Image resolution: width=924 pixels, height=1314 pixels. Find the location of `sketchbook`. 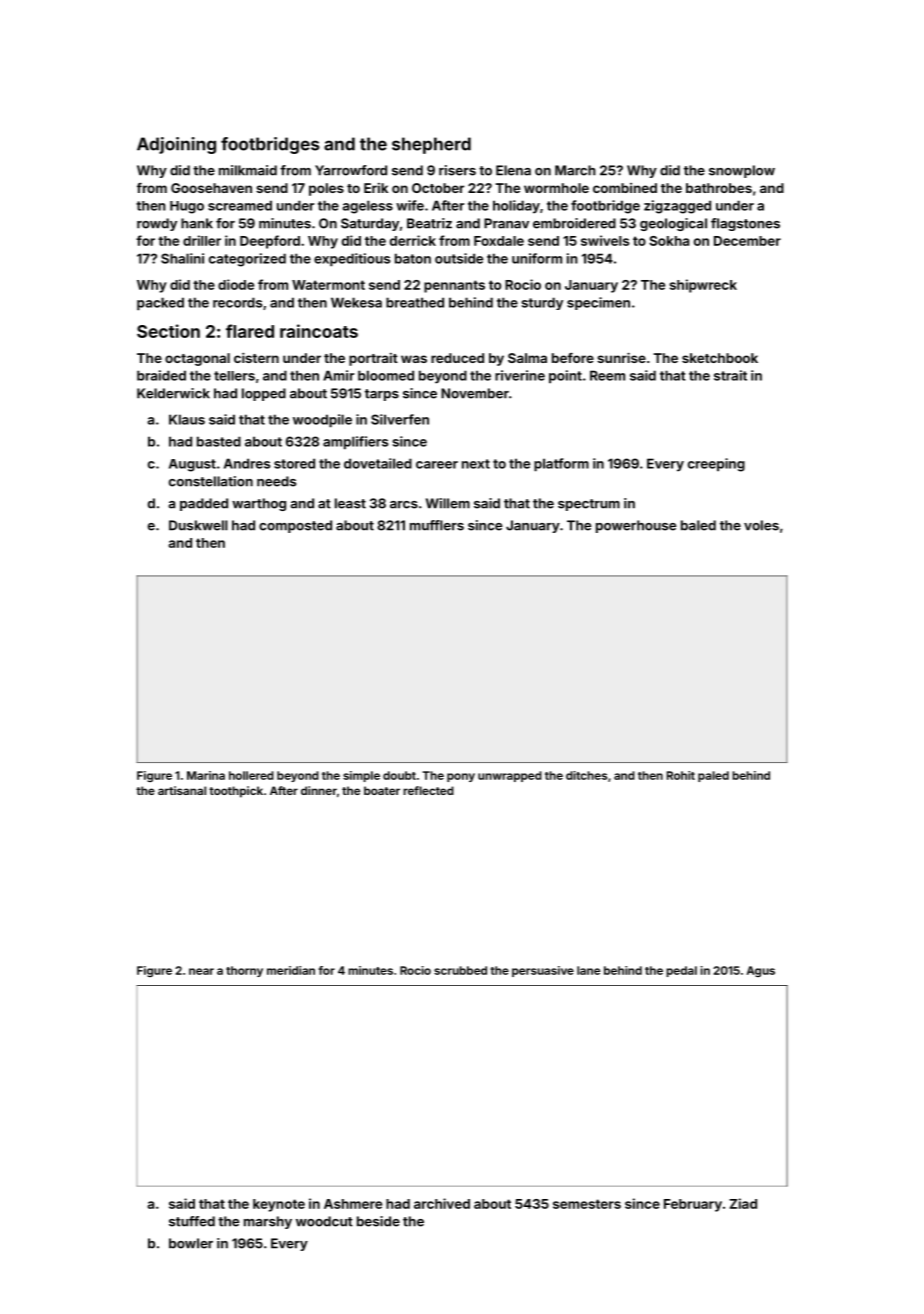

sketchbook is located at coordinates (720, 358).
